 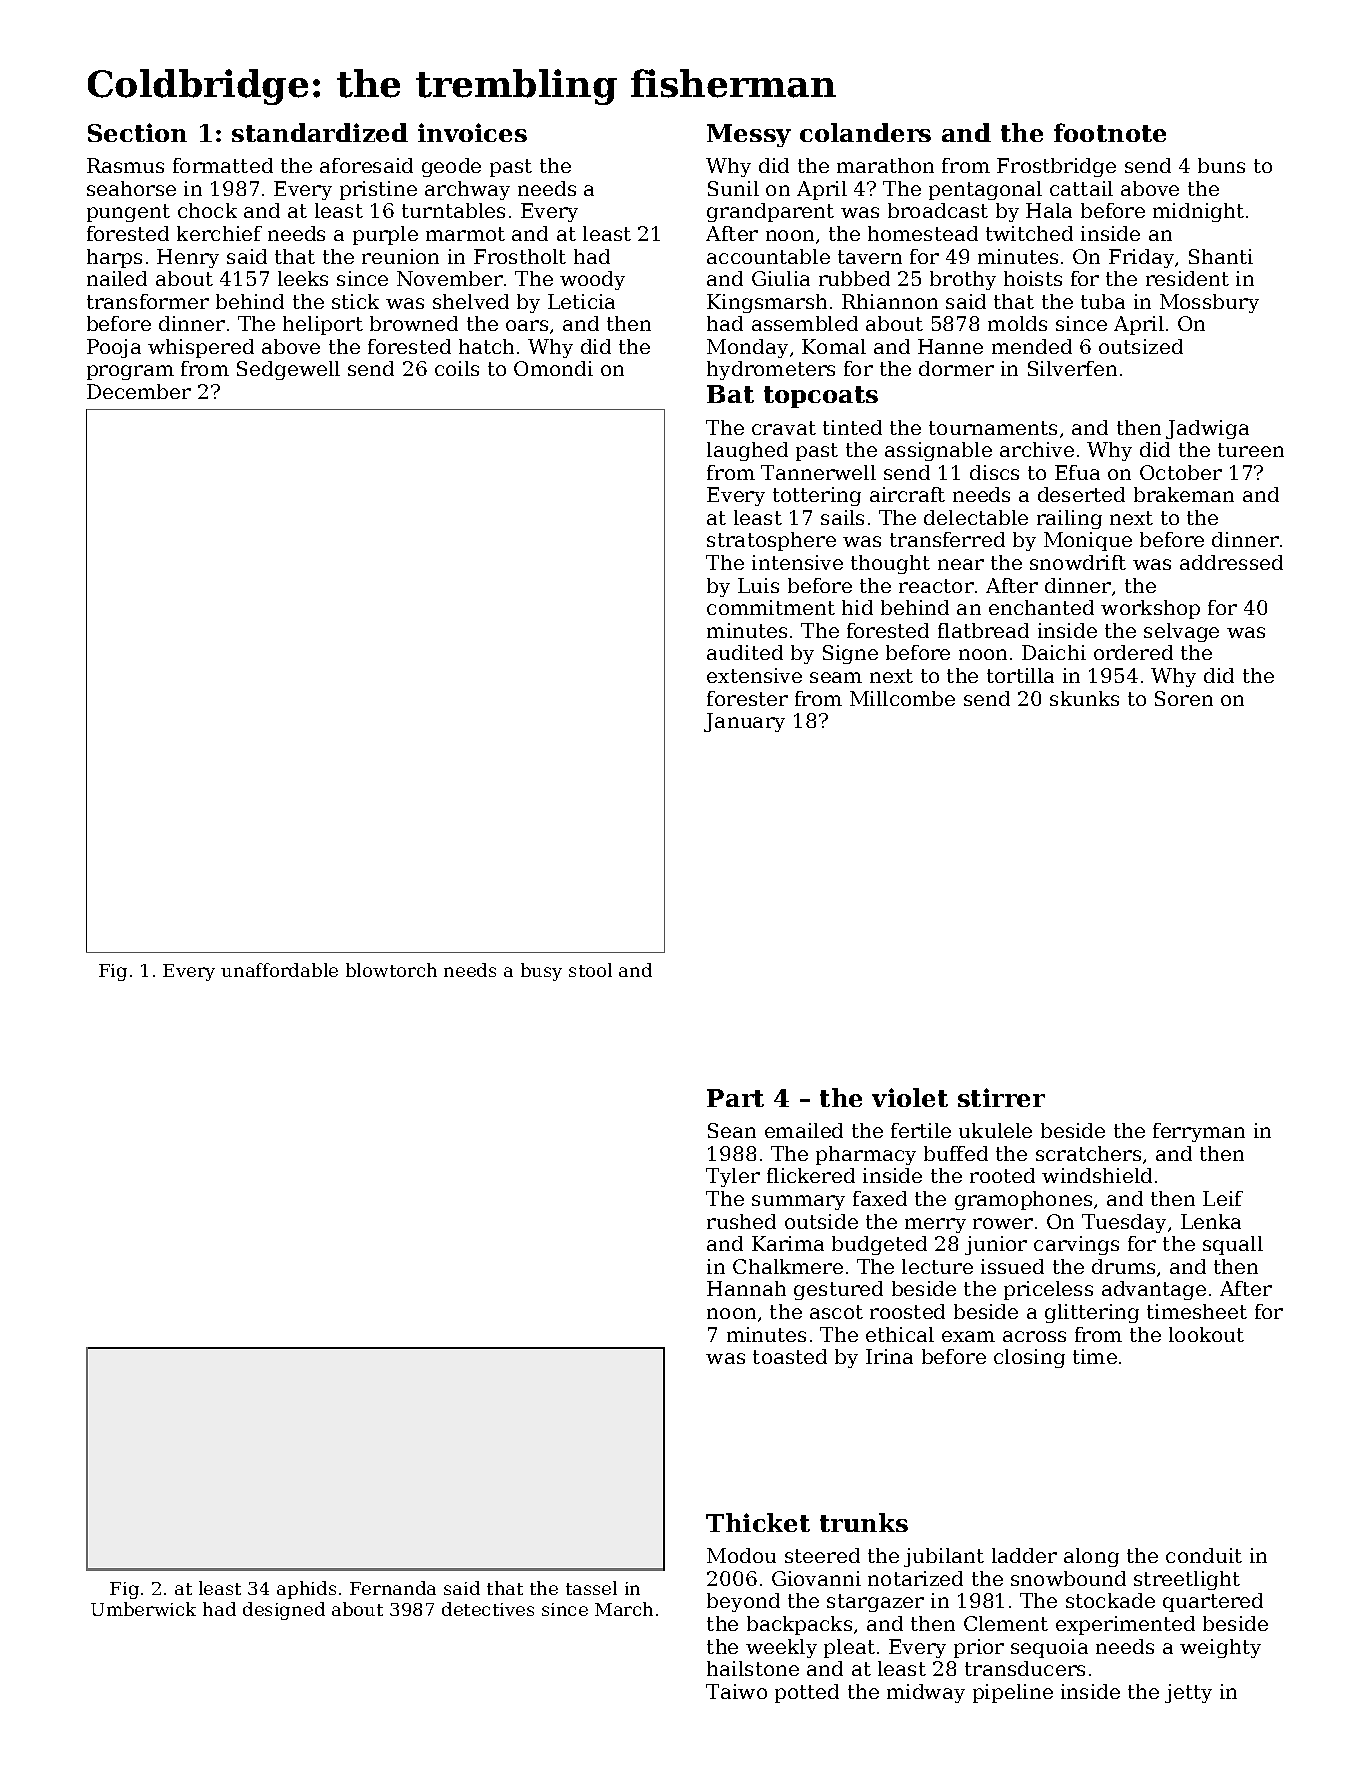 I want to click on jetty, so click(x=1188, y=1693).
